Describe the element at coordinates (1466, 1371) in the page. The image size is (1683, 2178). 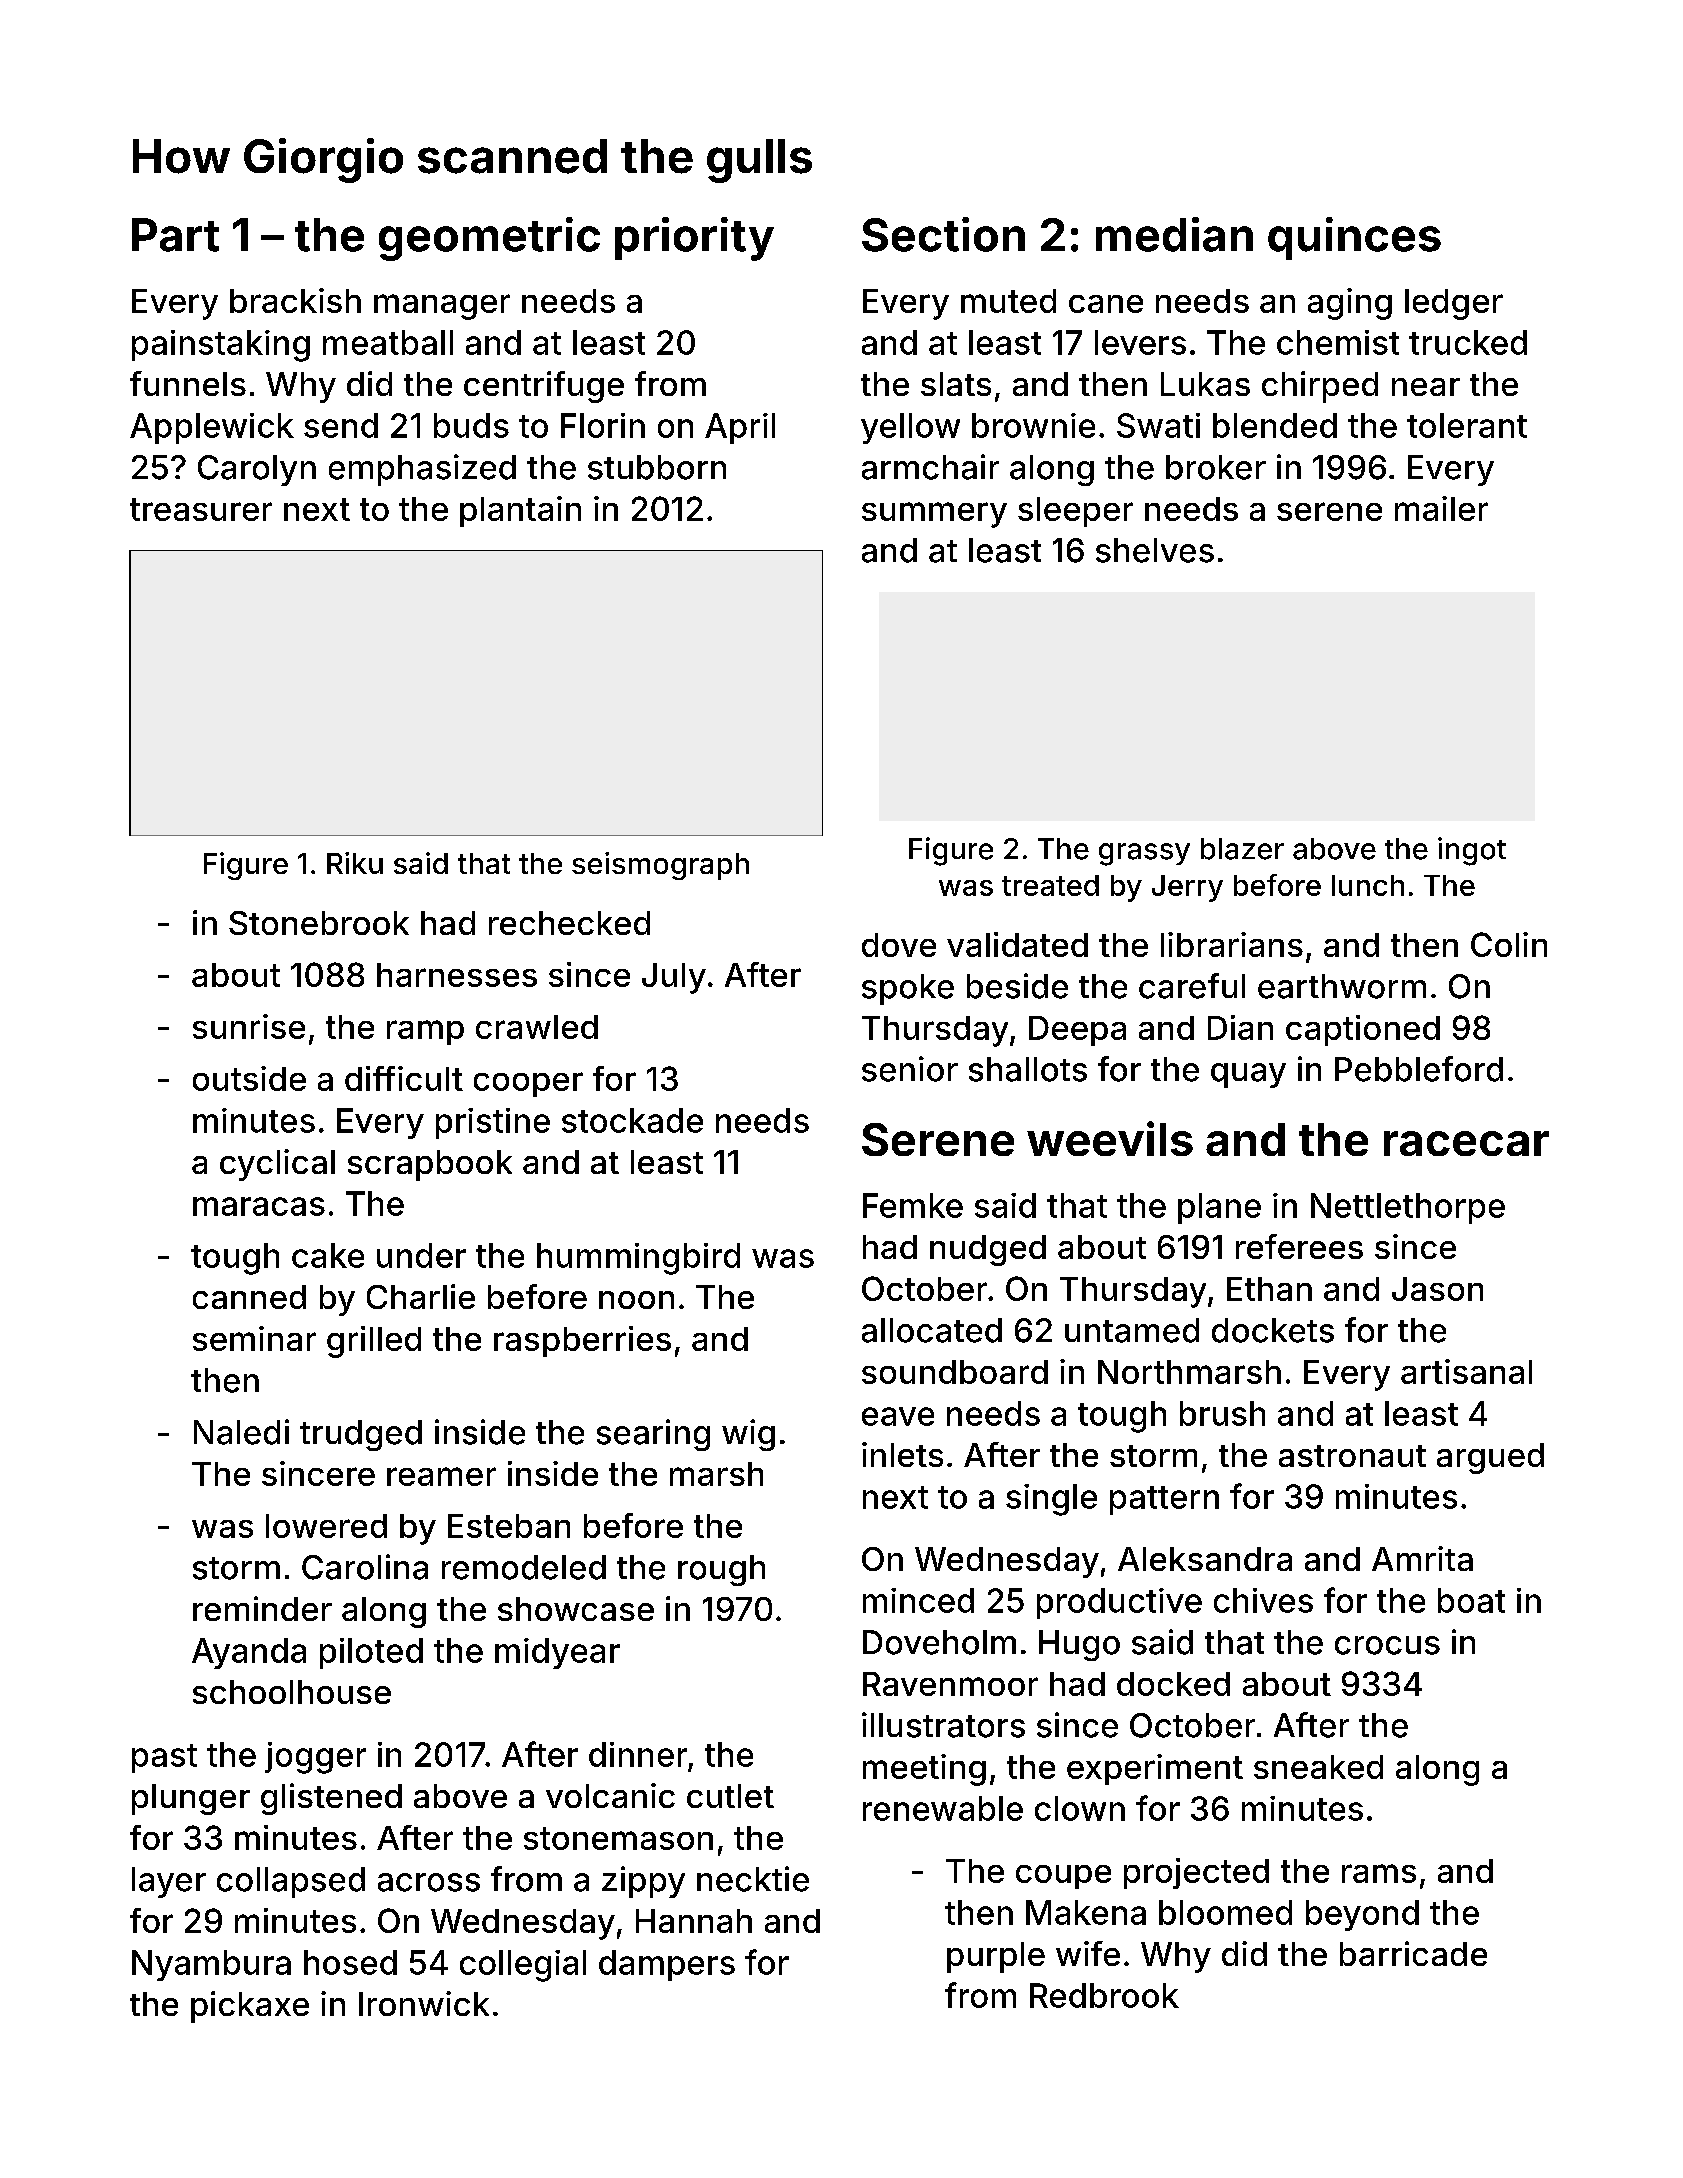
I see `artisanal` at that location.
